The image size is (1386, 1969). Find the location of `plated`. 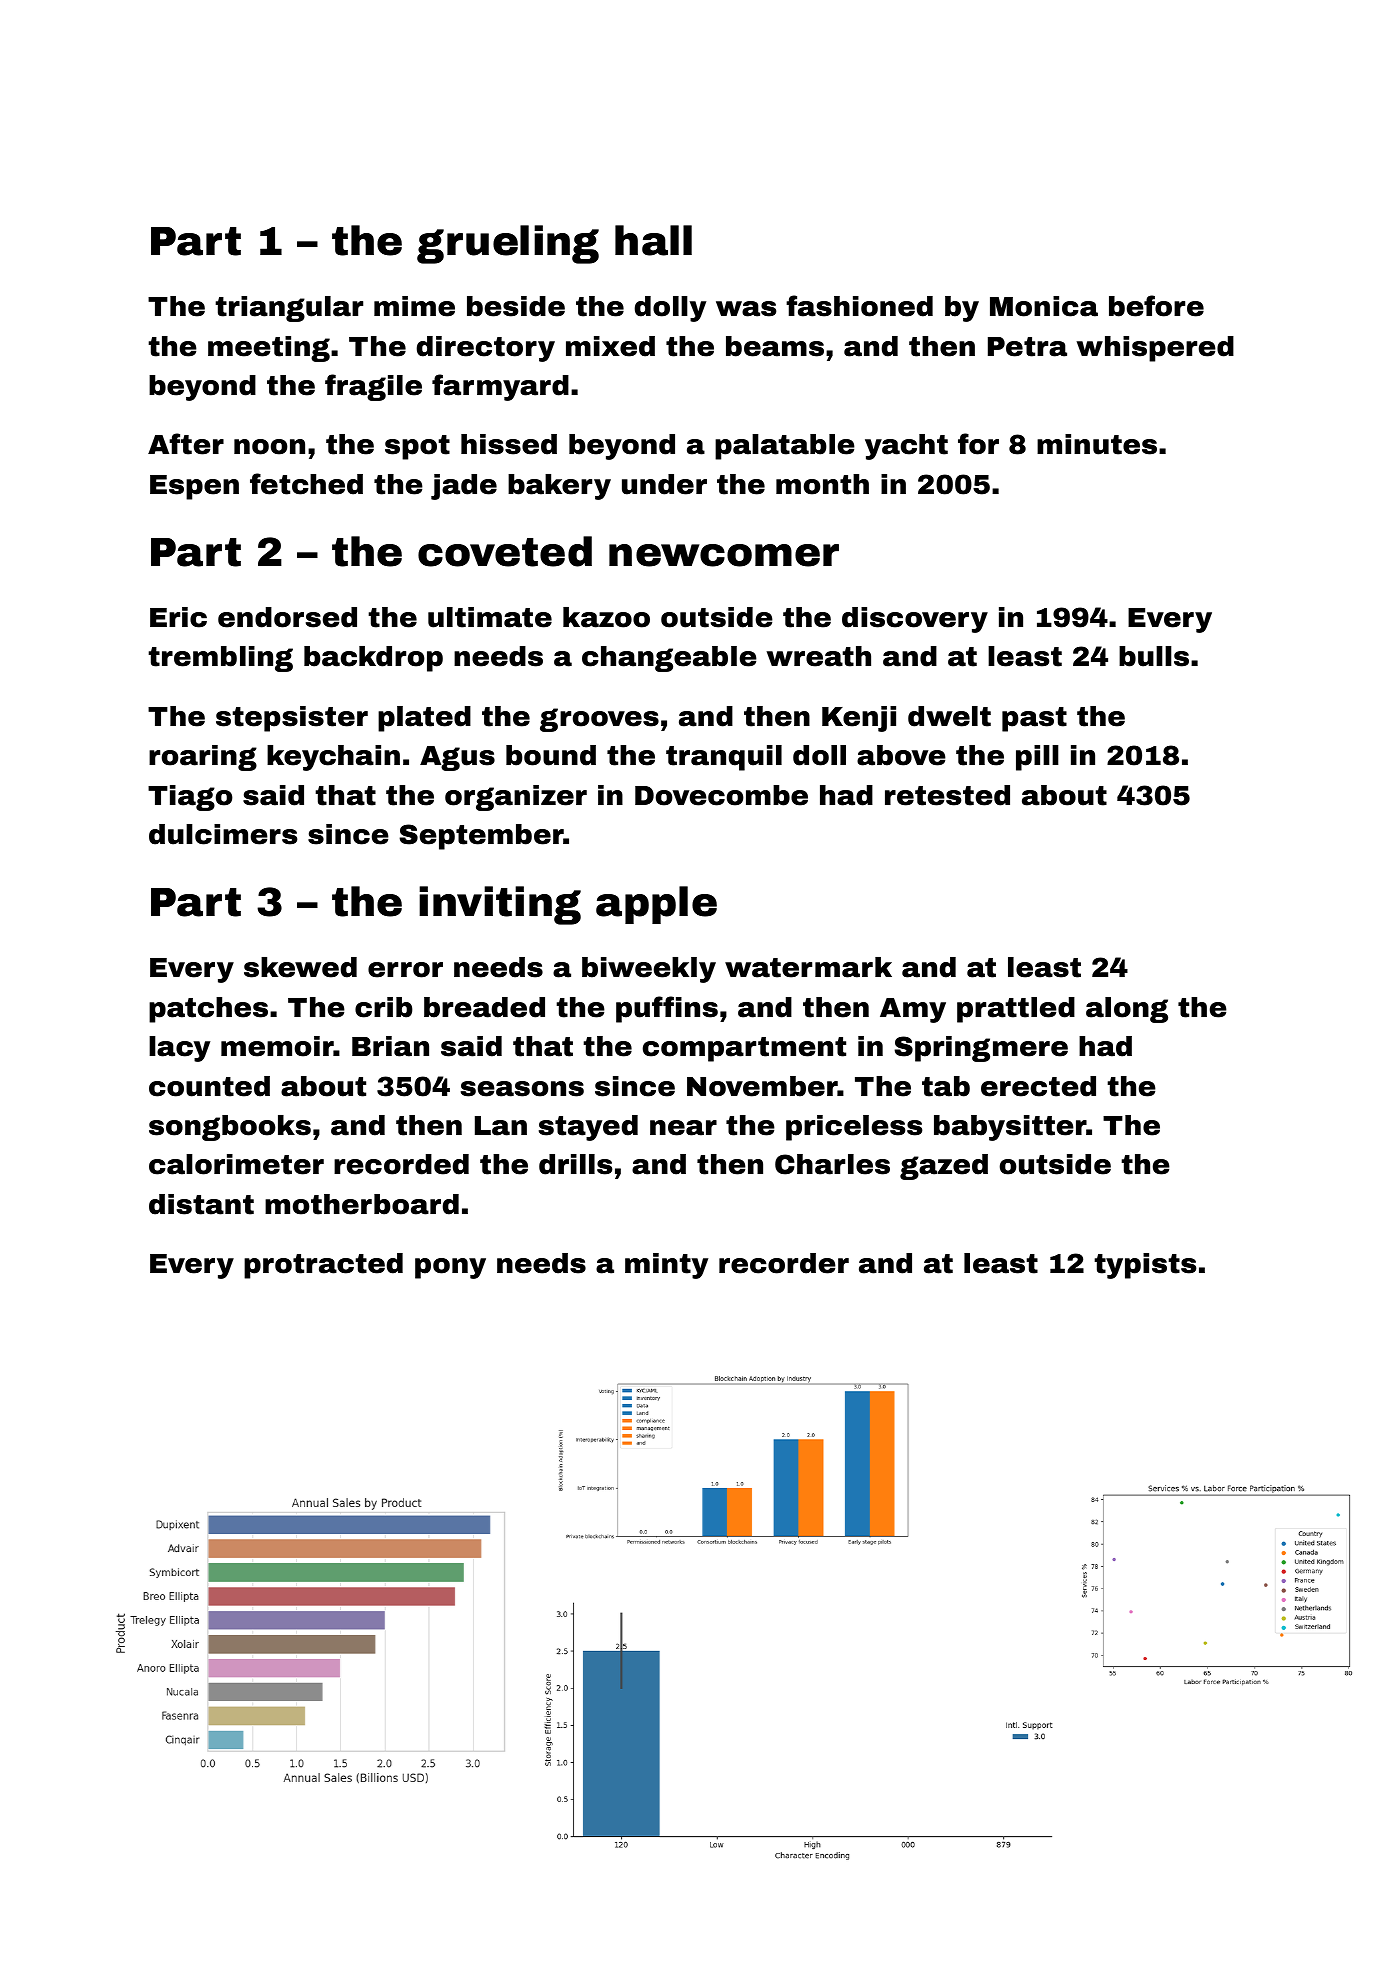

plated is located at coordinates (424, 719).
